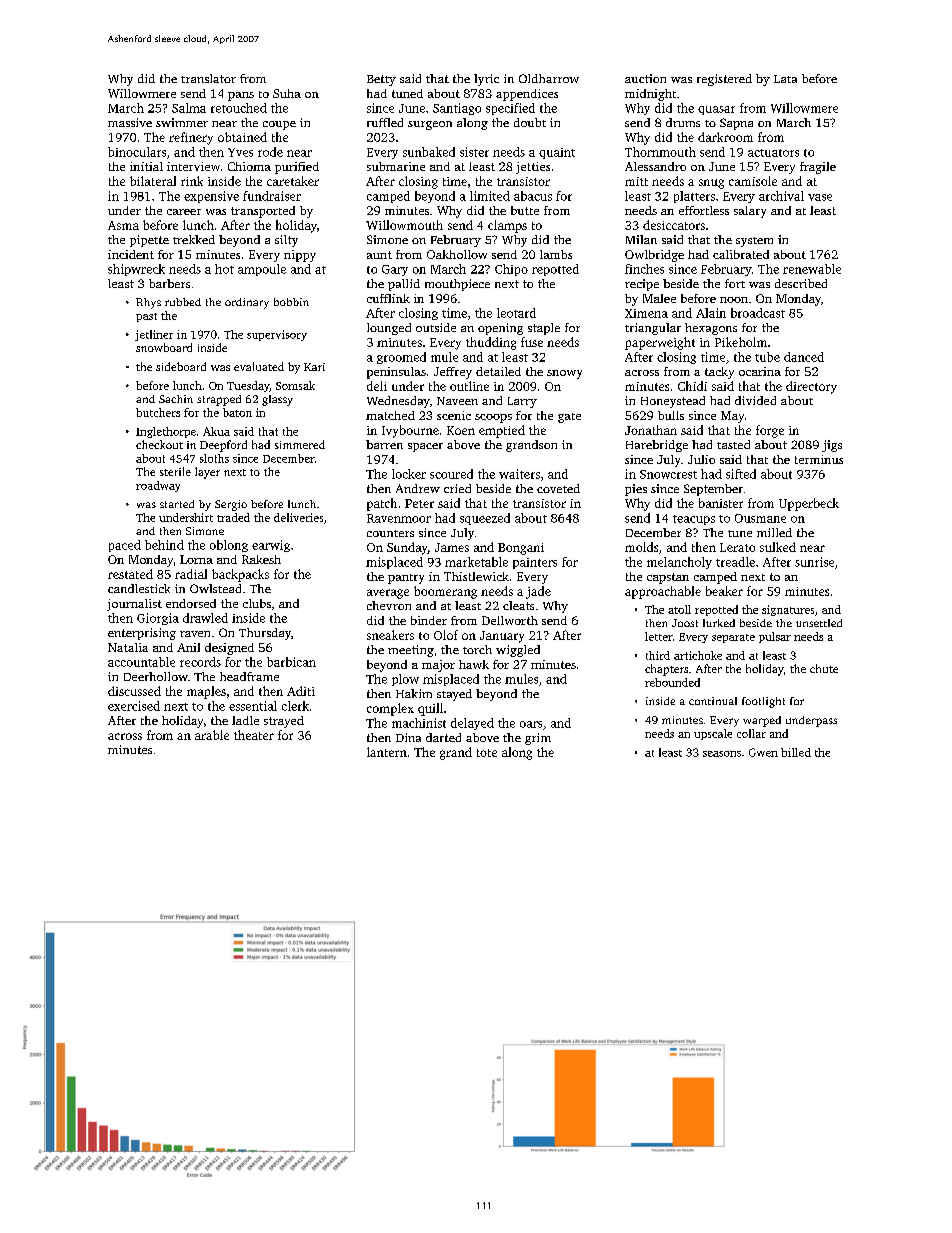 This screenshot has height=1233, width=952. Describe the element at coordinates (381, 80) in the screenshot. I see `Betty` at that location.
